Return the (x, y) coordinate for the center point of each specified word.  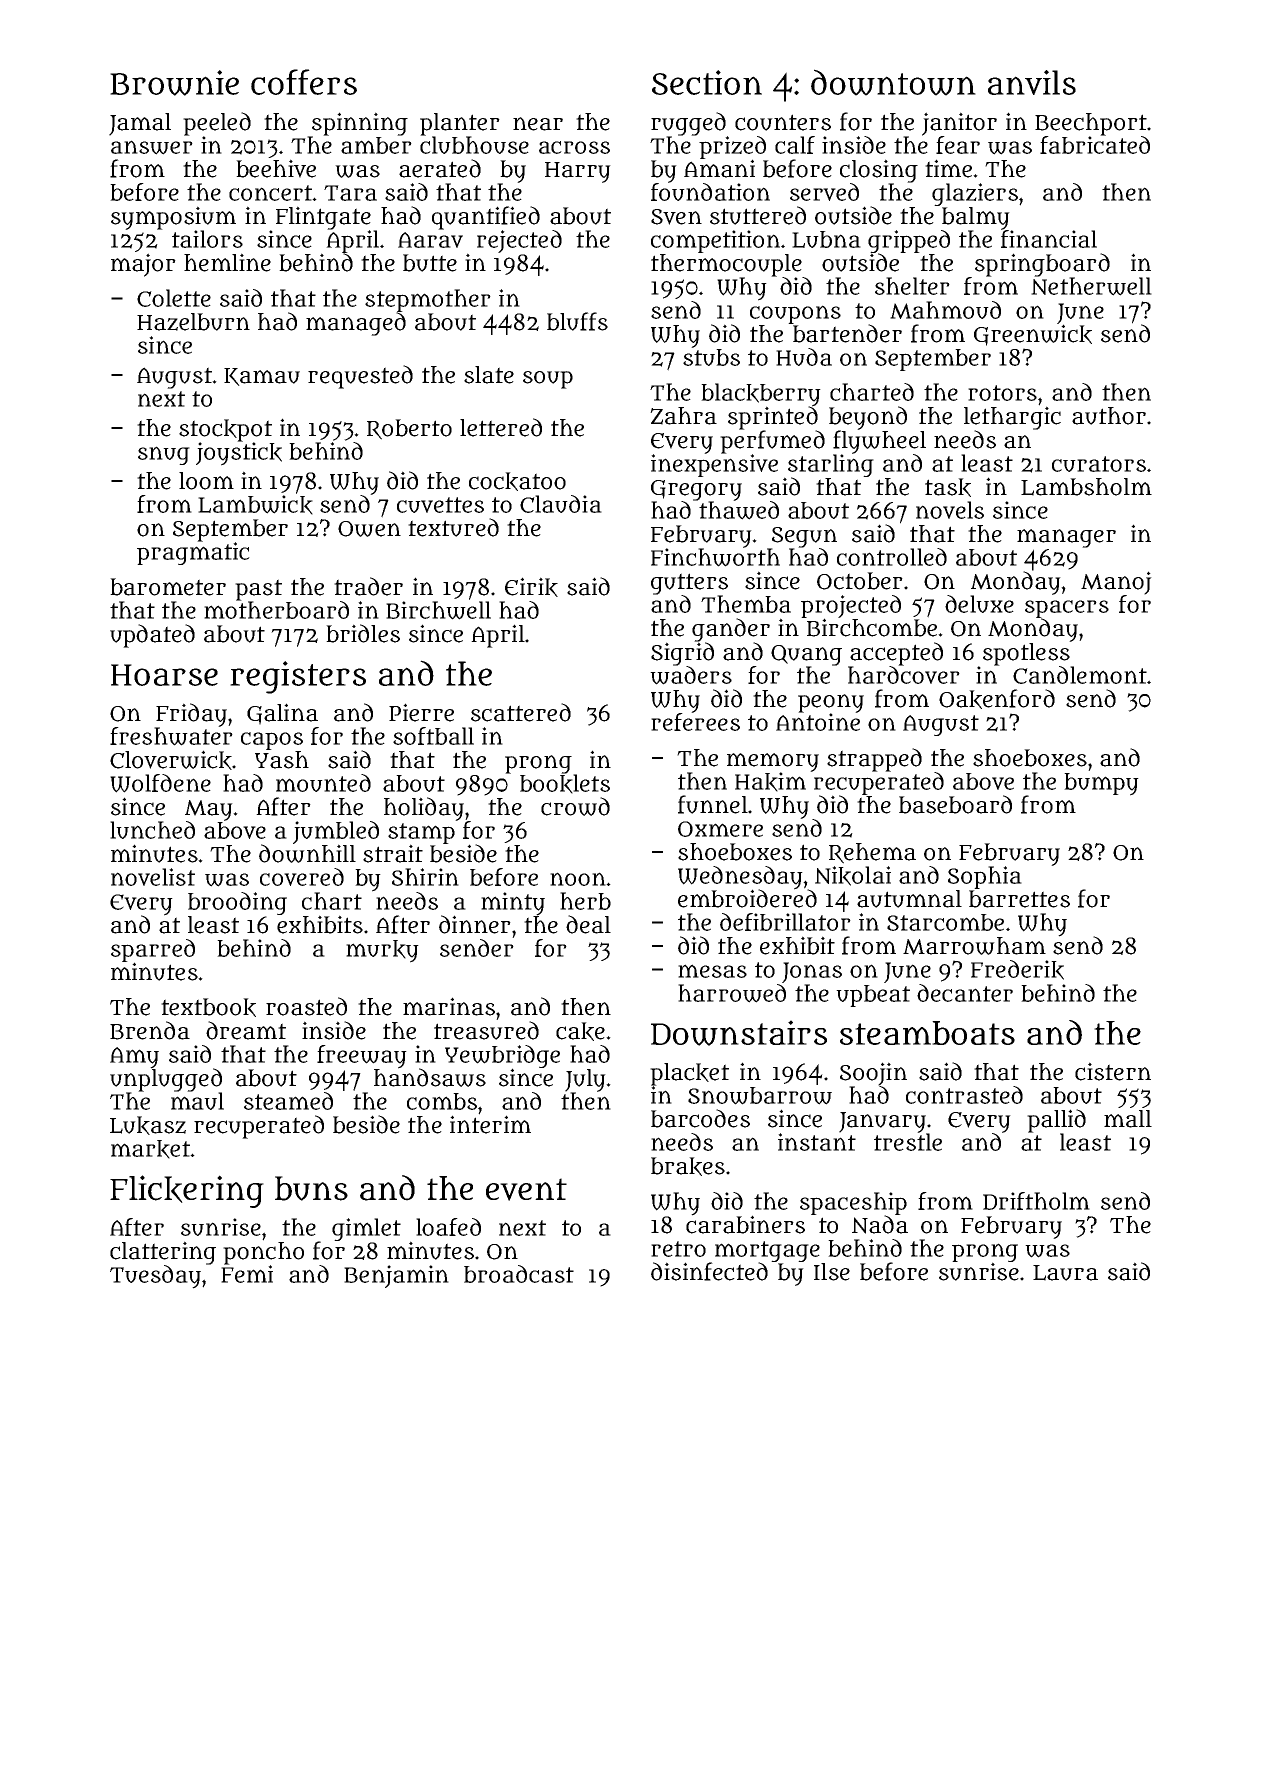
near (538, 124)
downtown (893, 82)
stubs (711, 357)
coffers (304, 82)
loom (206, 481)
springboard (1042, 265)
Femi (247, 1274)
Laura (1065, 1273)
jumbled (336, 832)
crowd (575, 806)
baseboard (955, 804)
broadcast (519, 1274)
